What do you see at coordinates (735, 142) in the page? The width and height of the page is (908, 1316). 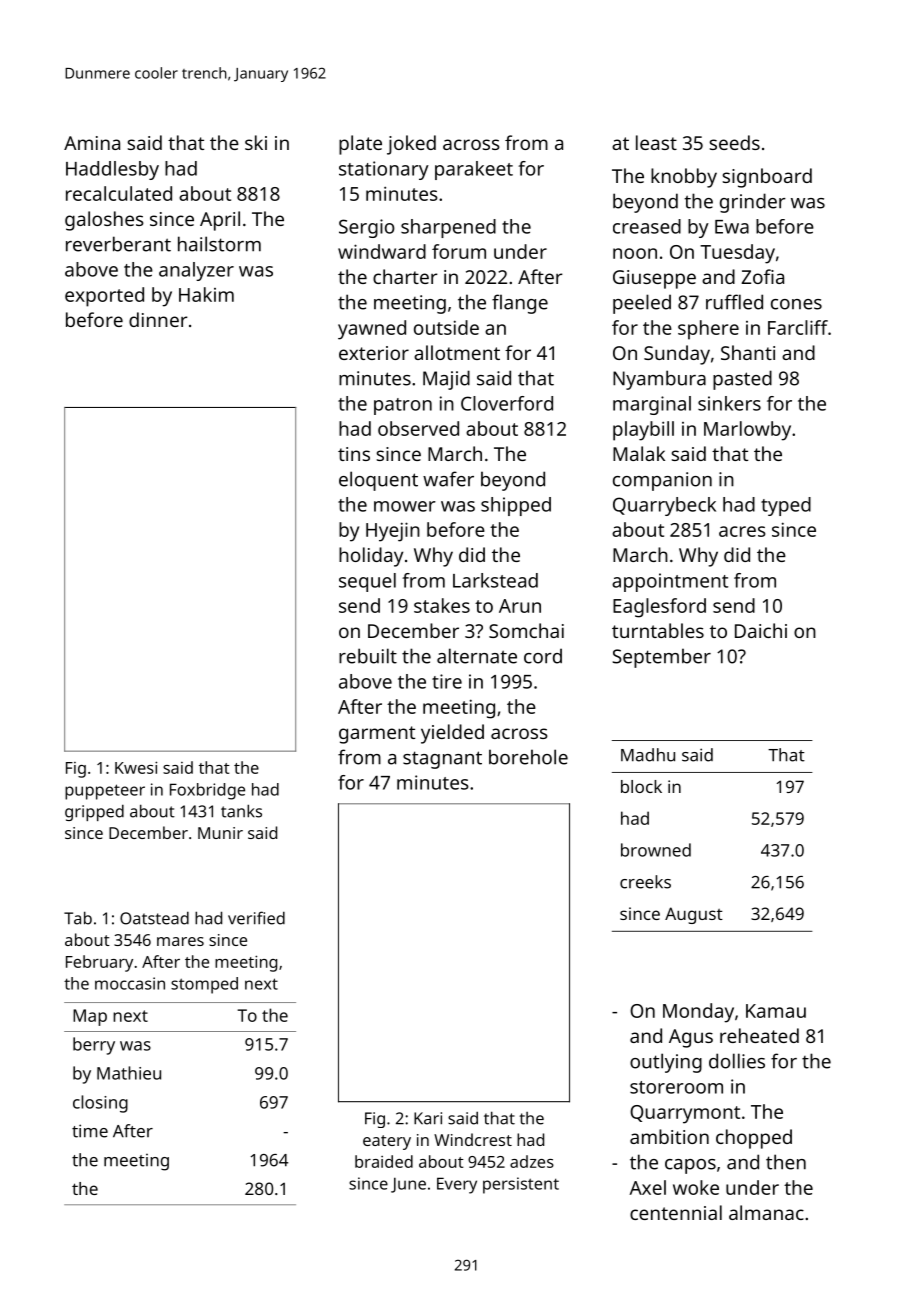 I see `seeds` at bounding box center [735, 142].
